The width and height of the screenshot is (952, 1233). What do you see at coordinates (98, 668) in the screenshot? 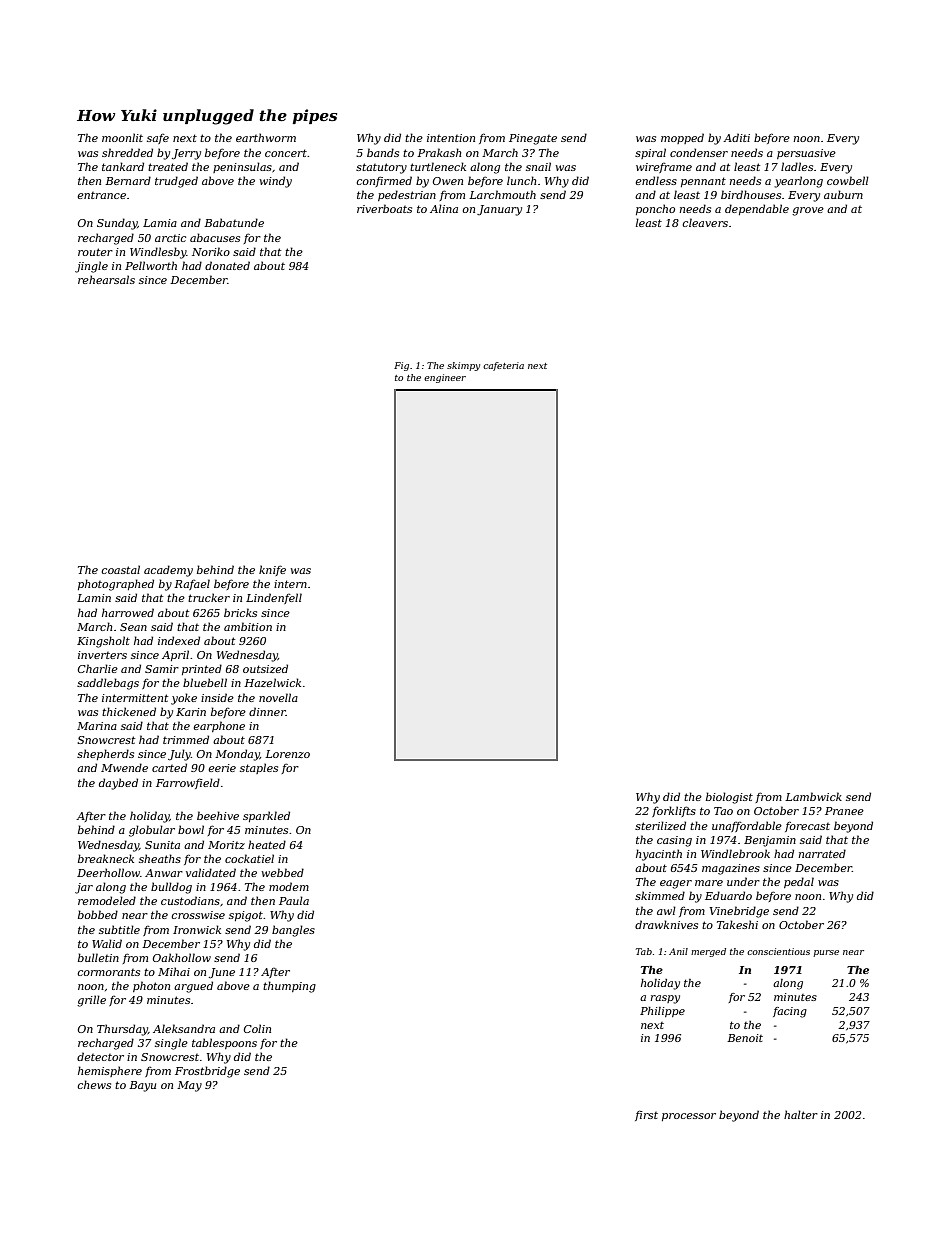
I see `Charlie` at bounding box center [98, 668].
